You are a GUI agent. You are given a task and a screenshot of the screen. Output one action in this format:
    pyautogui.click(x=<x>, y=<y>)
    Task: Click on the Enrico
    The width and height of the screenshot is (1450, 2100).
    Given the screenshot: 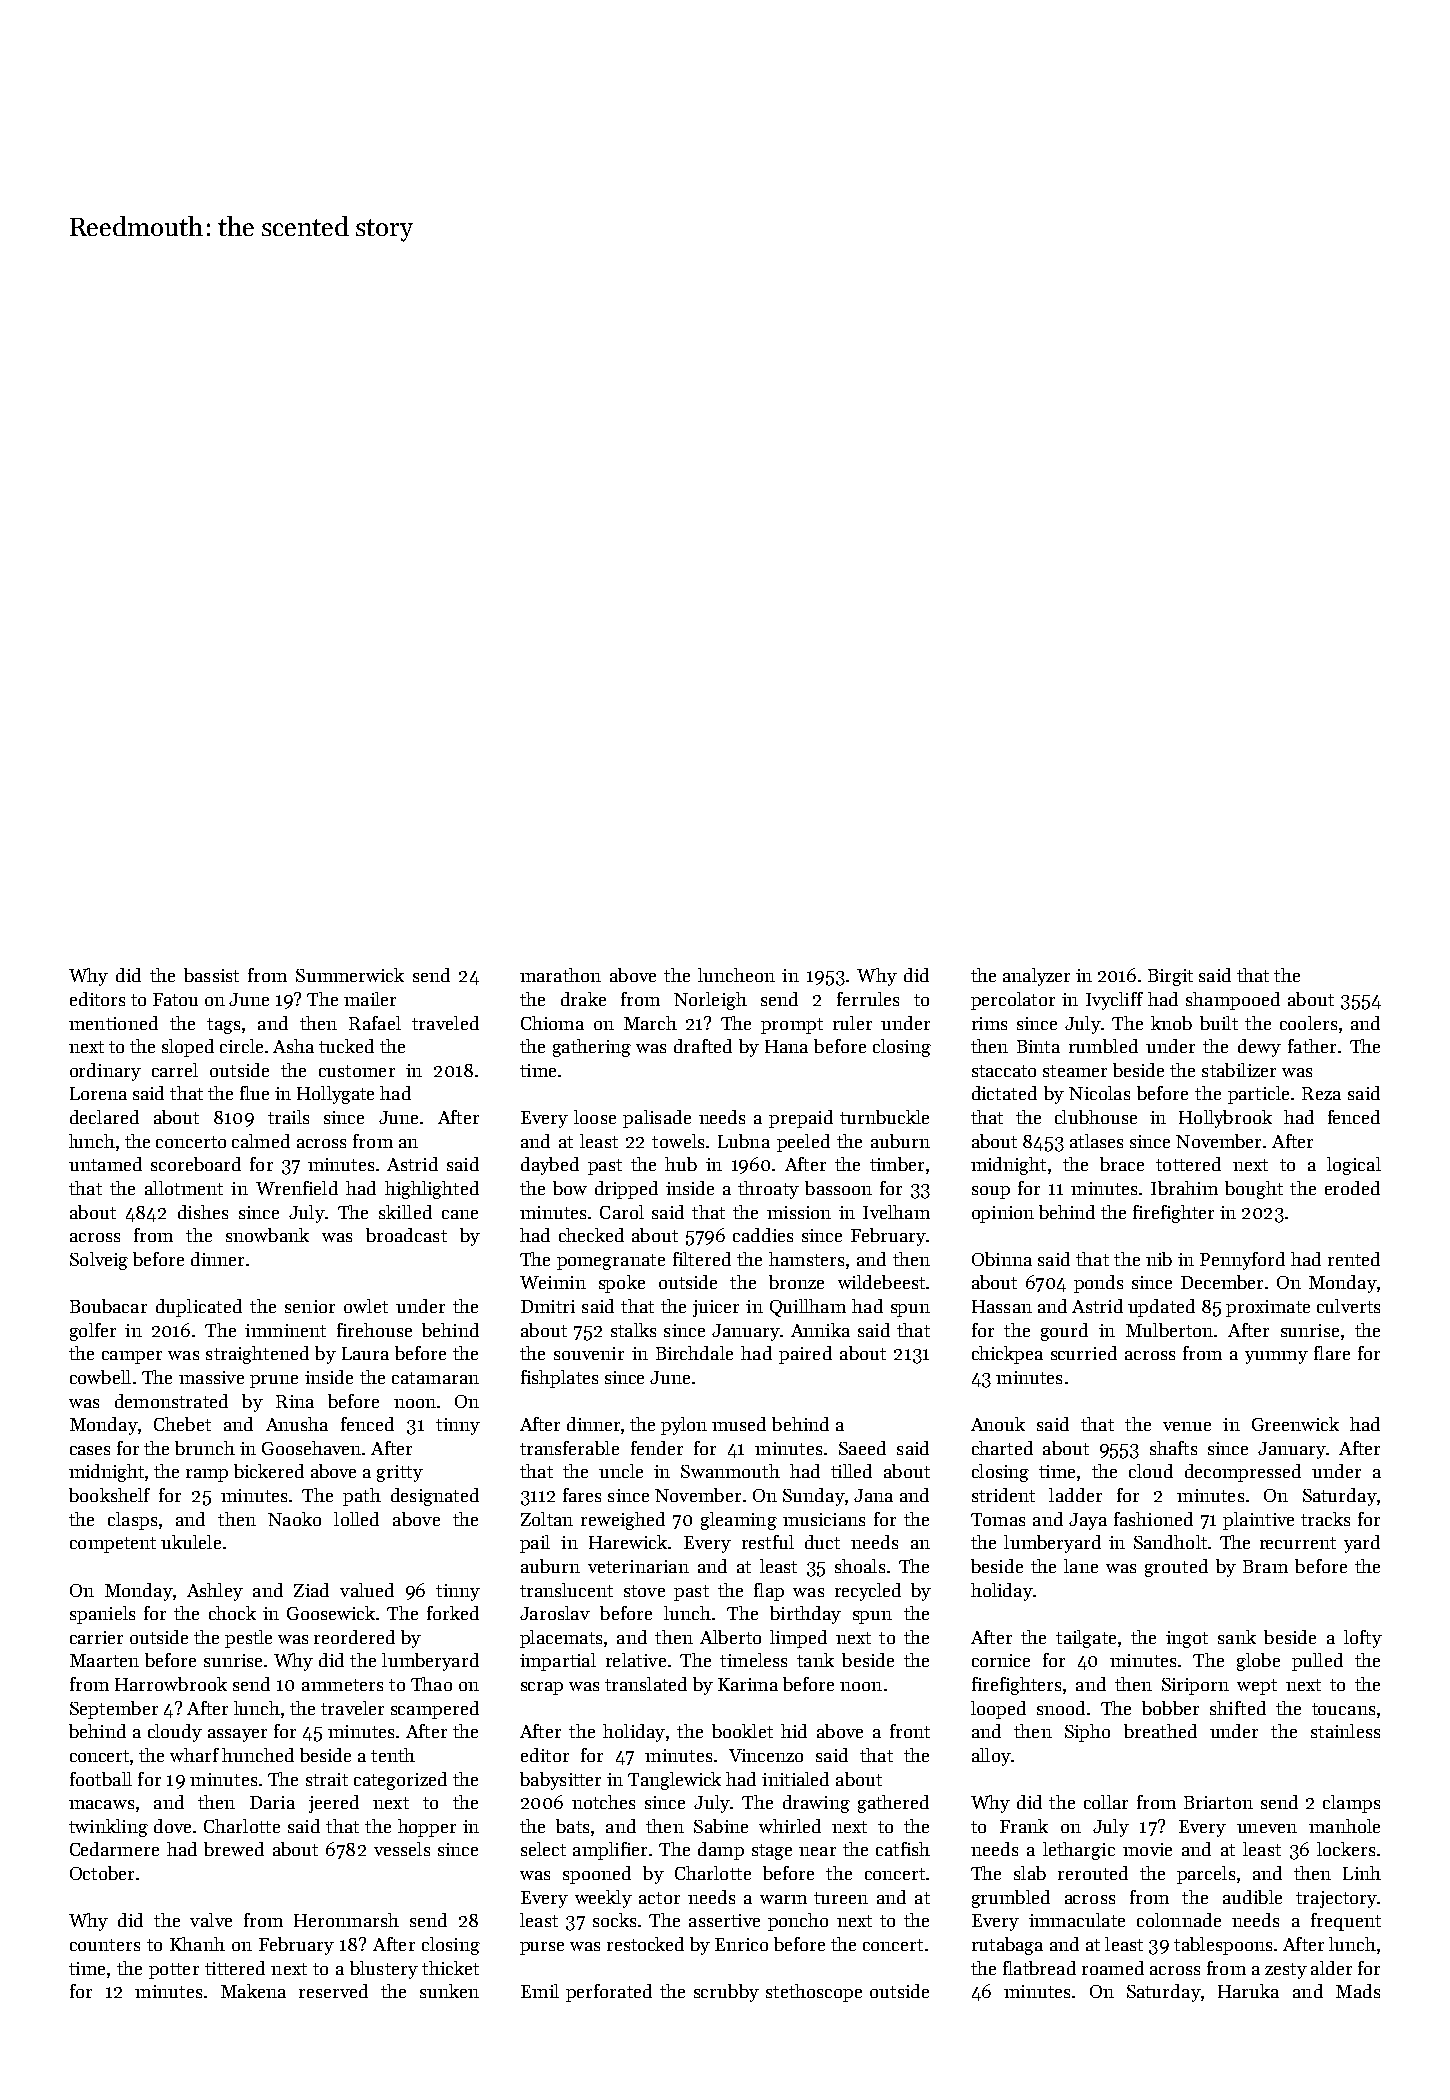 What is the action you would take?
    pyautogui.click(x=741, y=1944)
